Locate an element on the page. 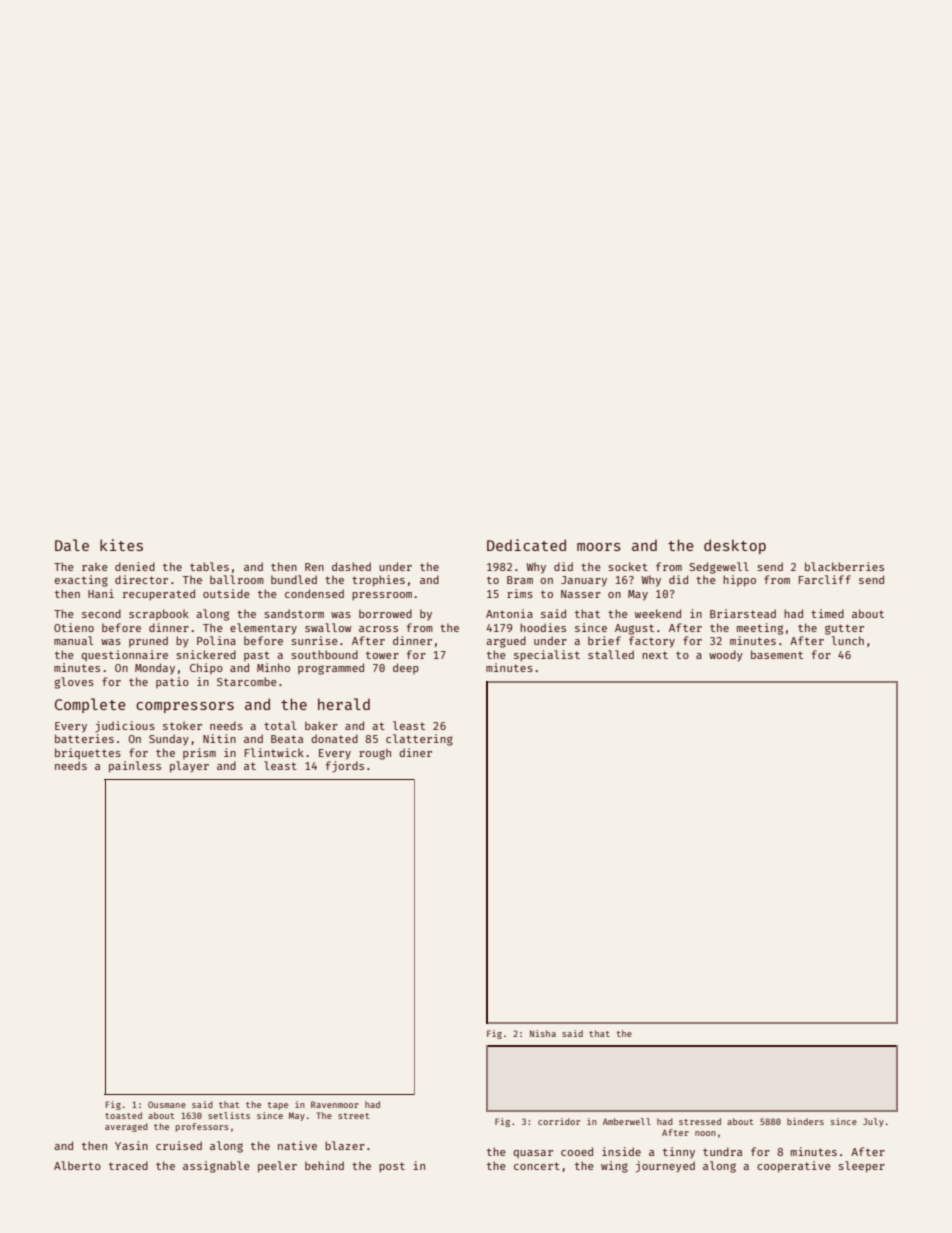  kites is located at coordinates (121, 545).
